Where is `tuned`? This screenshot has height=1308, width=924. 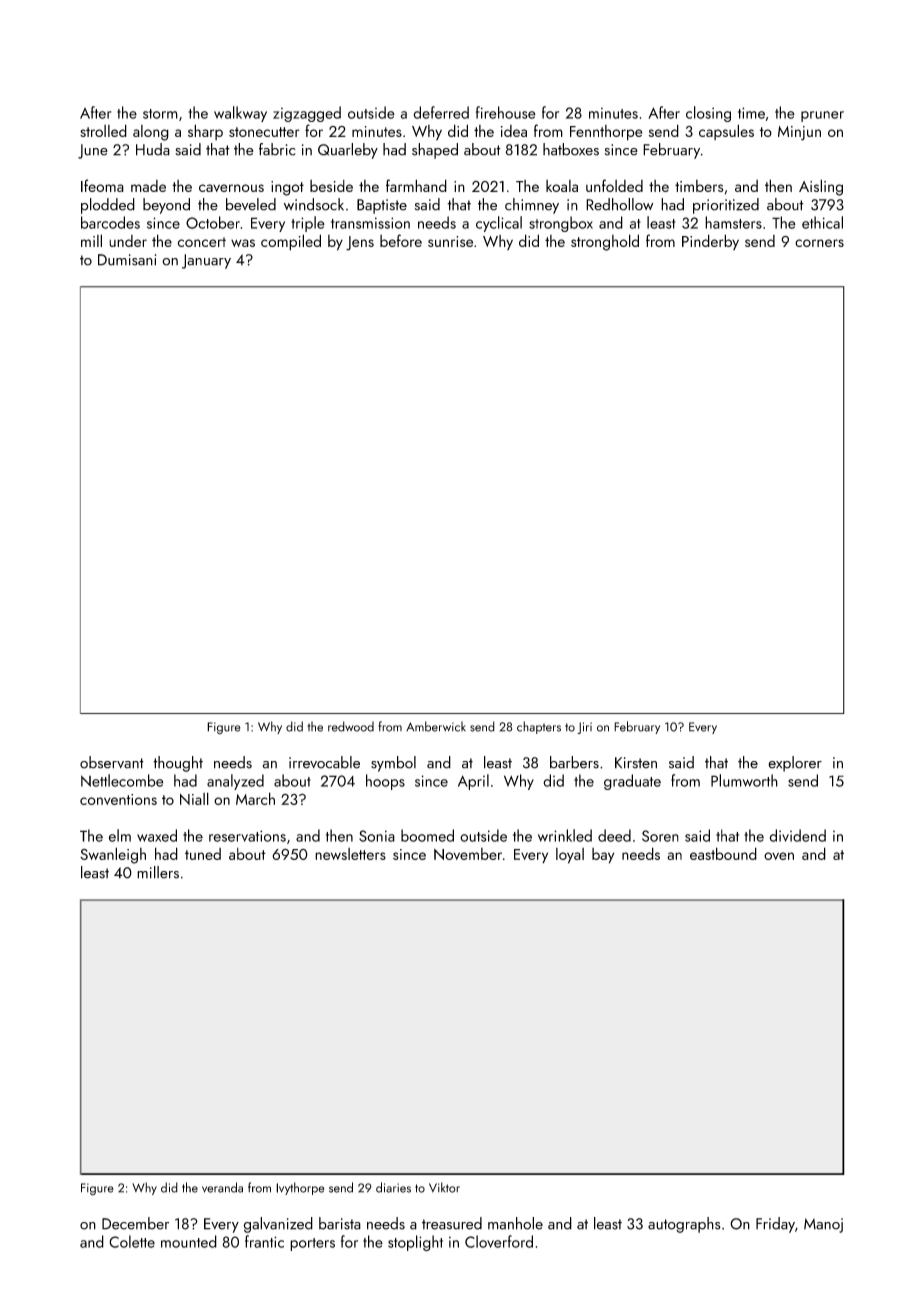 tuned is located at coordinates (203, 854).
